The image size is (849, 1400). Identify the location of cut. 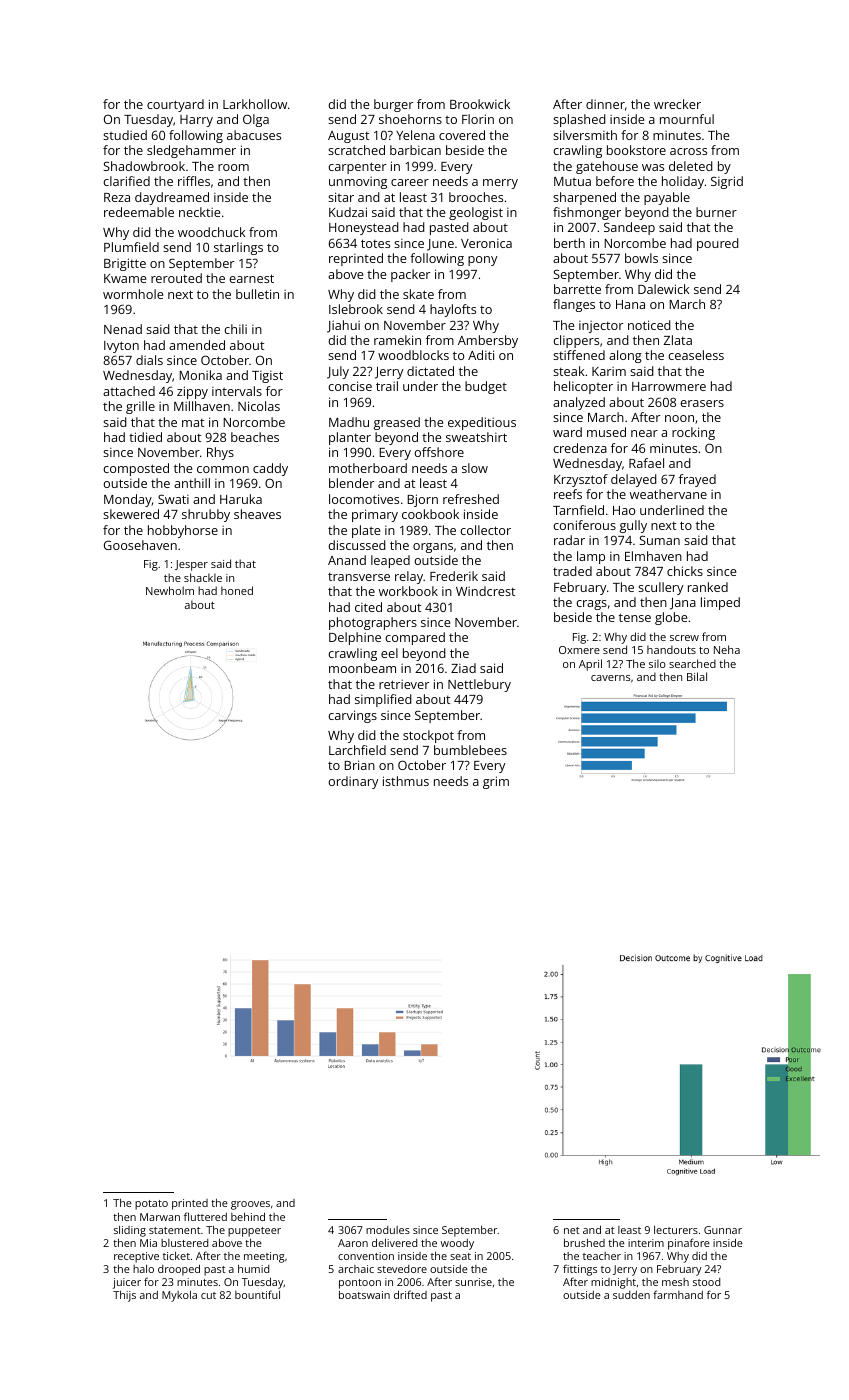
(208, 1295).
